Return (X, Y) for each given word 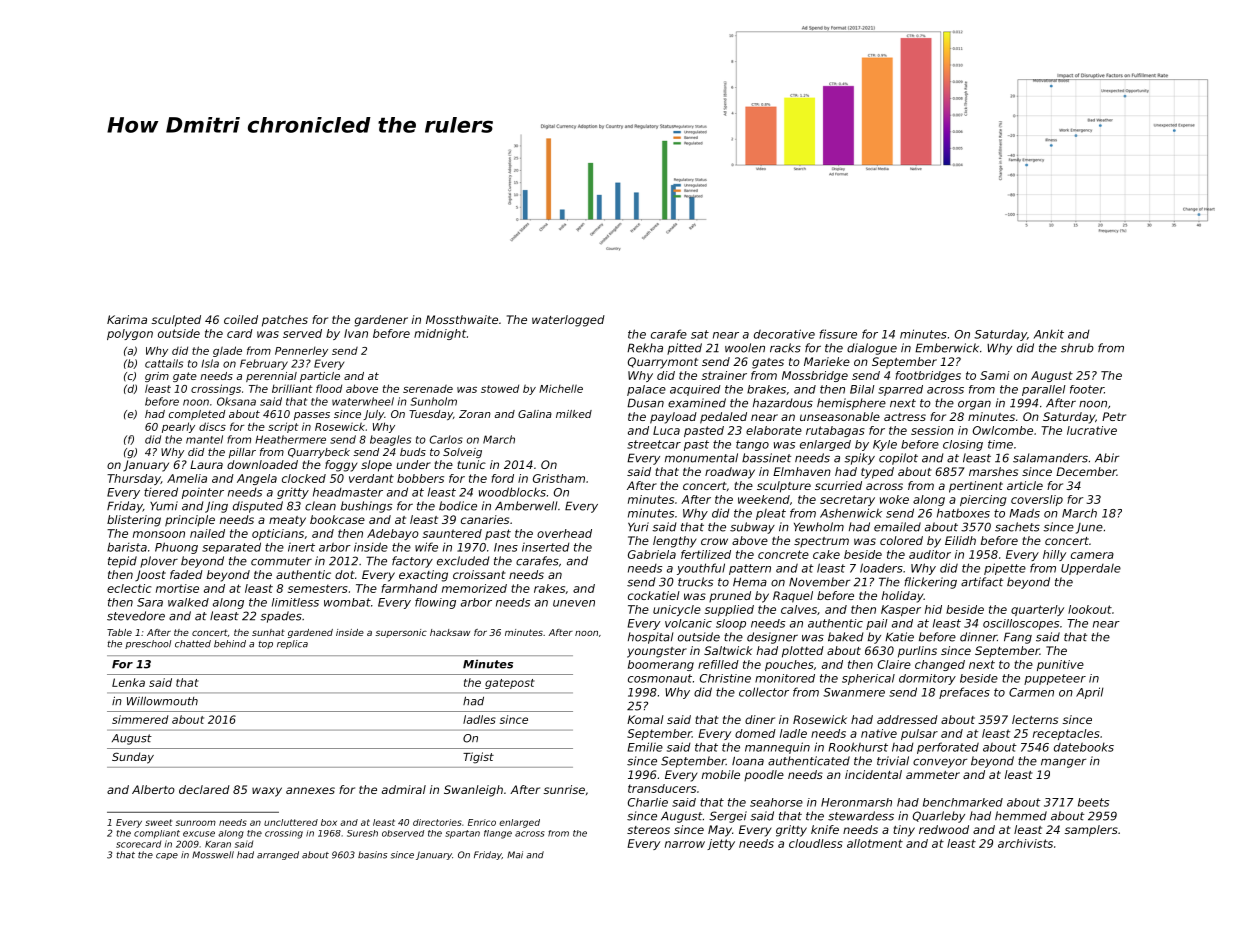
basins (372, 855)
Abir (1107, 458)
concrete (783, 554)
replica (292, 644)
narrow (685, 844)
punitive (1060, 665)
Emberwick (947, 348)
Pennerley (301, 352)
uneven (574, 603)
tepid (122, 562)
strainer (724, 375)
